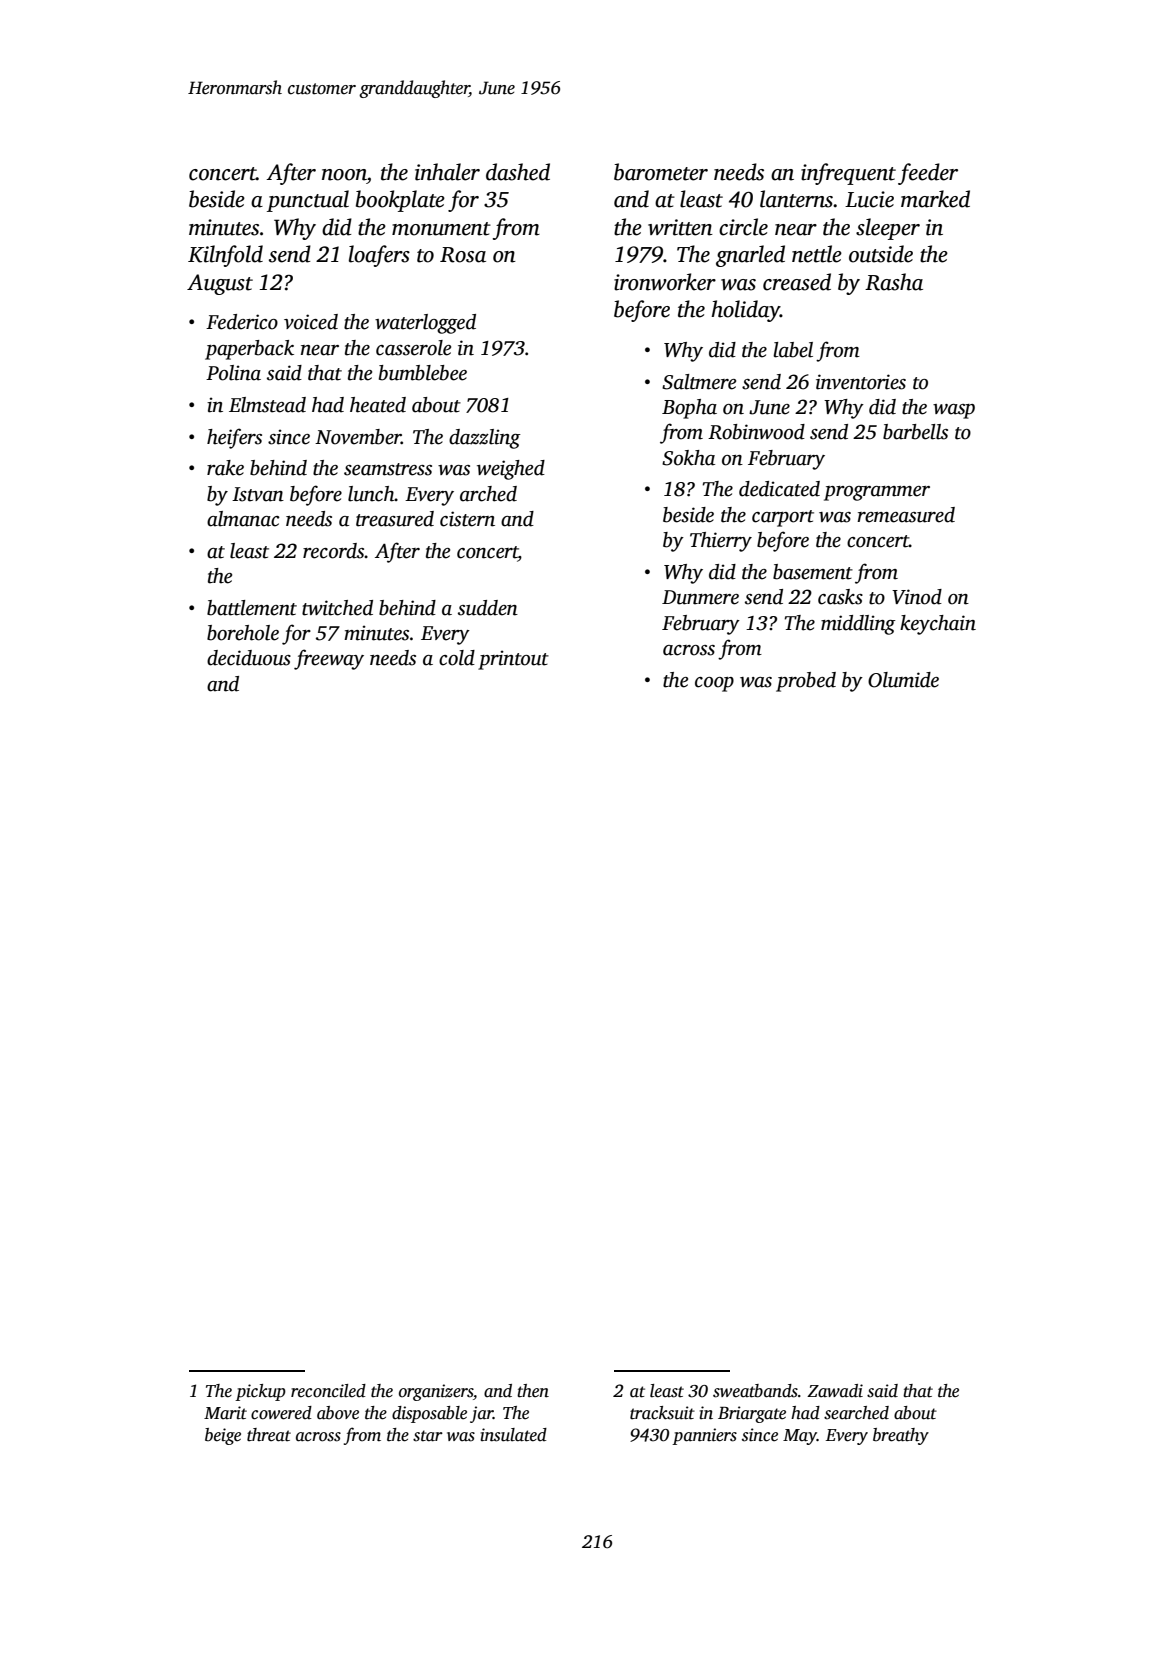 The height and width of the image is (1654, 1165). What do you see at coordinates (901, 1436) in the image?
I see `breathy` at bounding box center [901, 1436].
